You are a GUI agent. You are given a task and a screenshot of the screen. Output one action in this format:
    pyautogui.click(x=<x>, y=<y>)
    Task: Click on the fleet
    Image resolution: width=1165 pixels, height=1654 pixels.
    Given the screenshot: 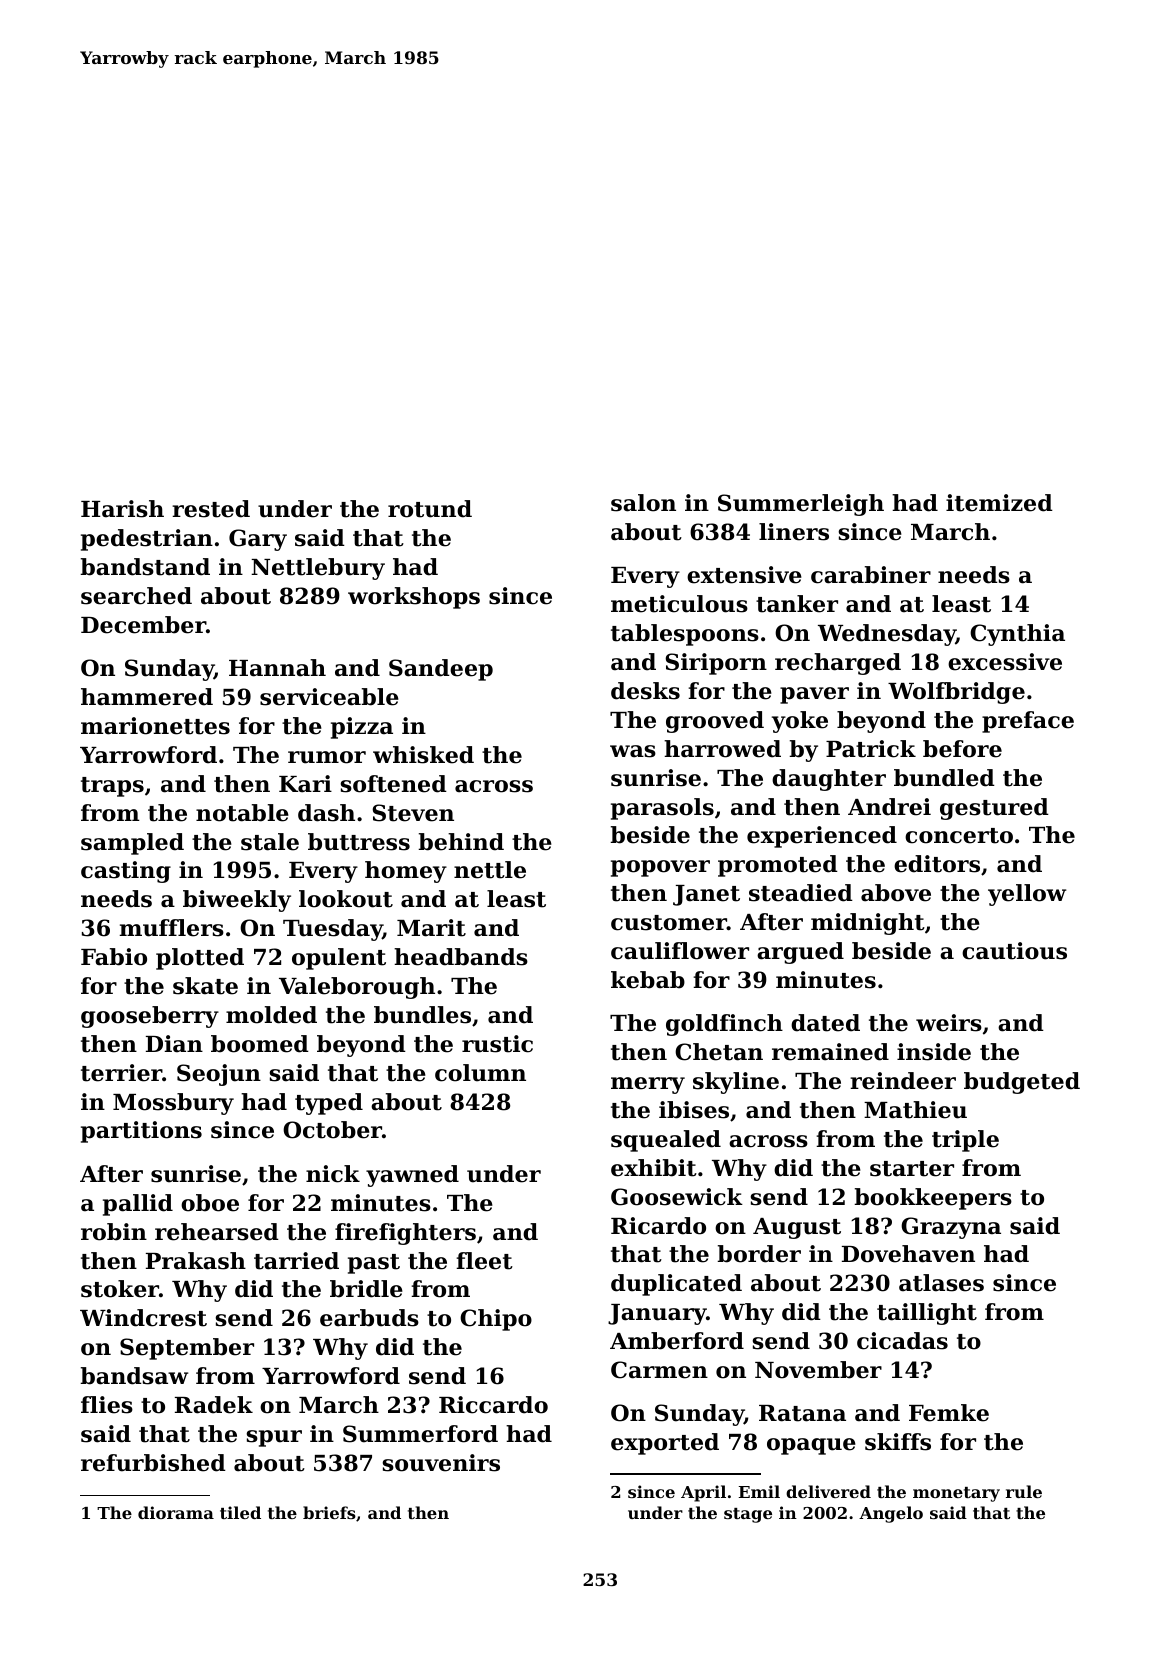 What is the action you would take?
    pyautogui.click(x=484, y=1261)
